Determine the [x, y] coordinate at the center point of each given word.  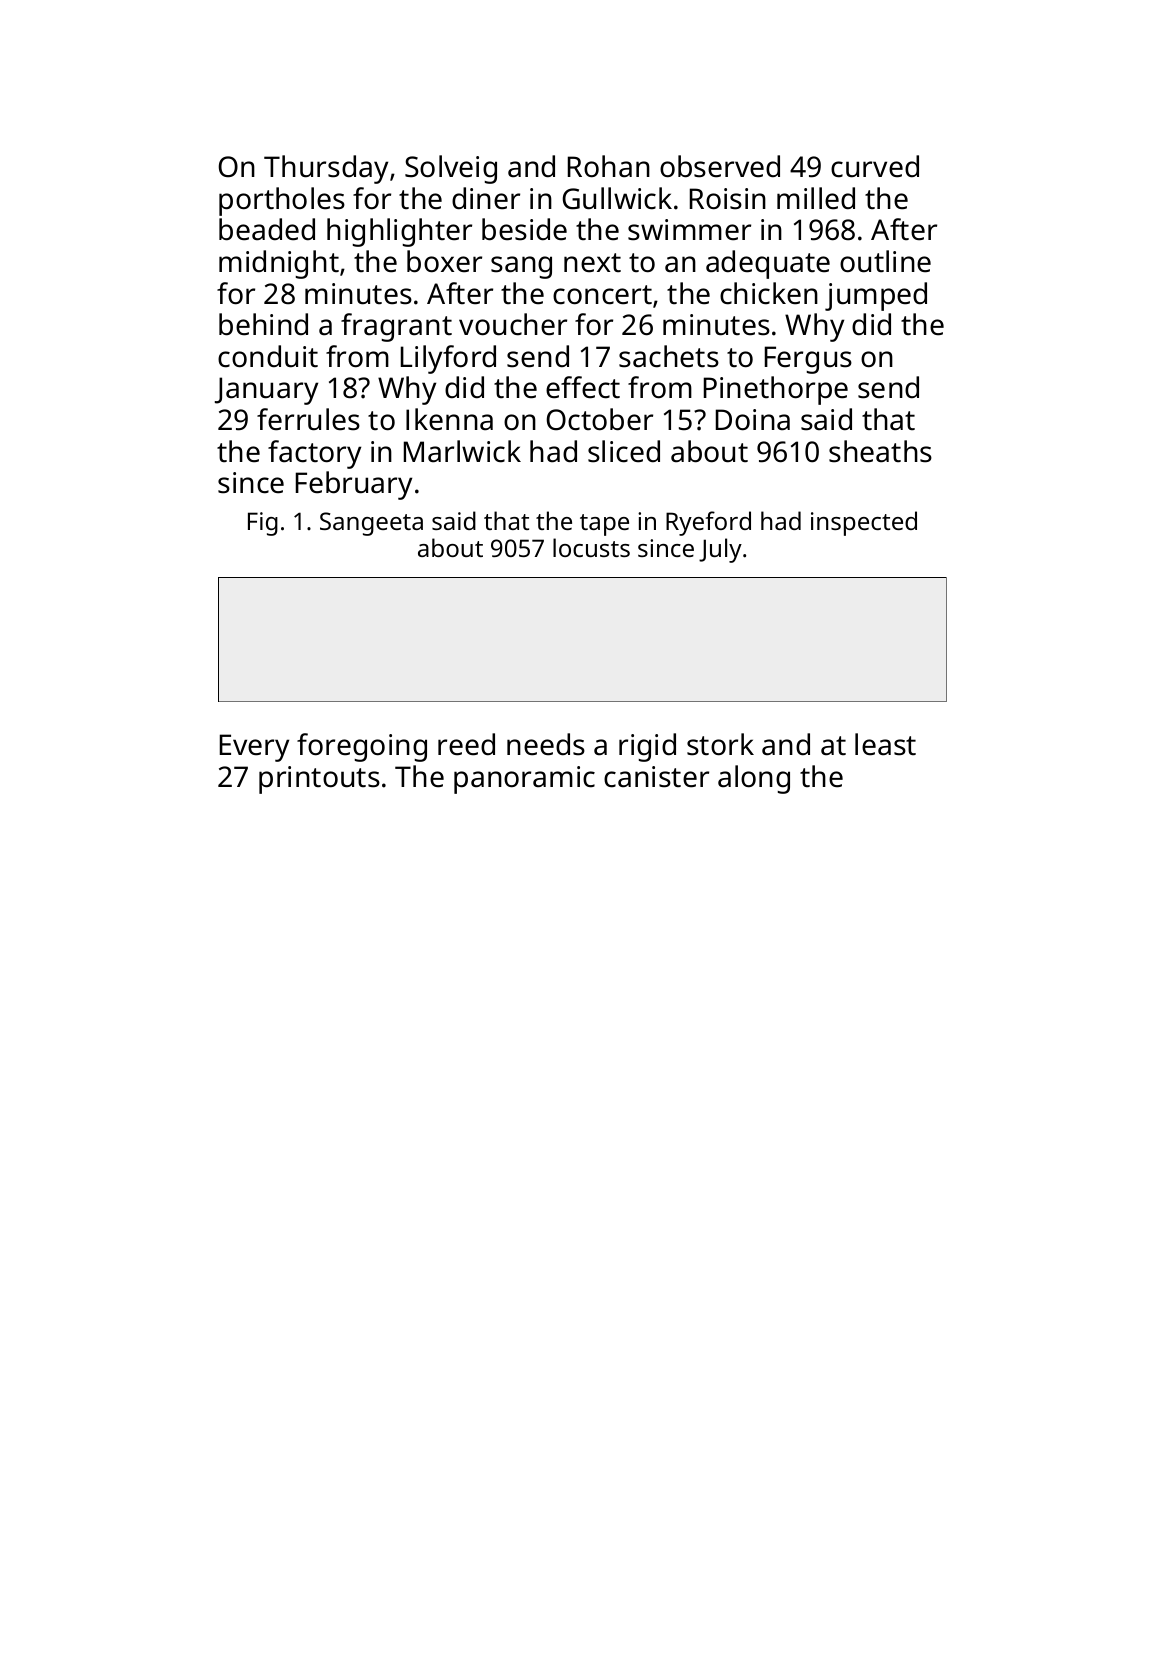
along [754, 779]
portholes [282, 201]
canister [656, 777]
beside [524, 229]
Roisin [728, 199]
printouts [319, 780]
